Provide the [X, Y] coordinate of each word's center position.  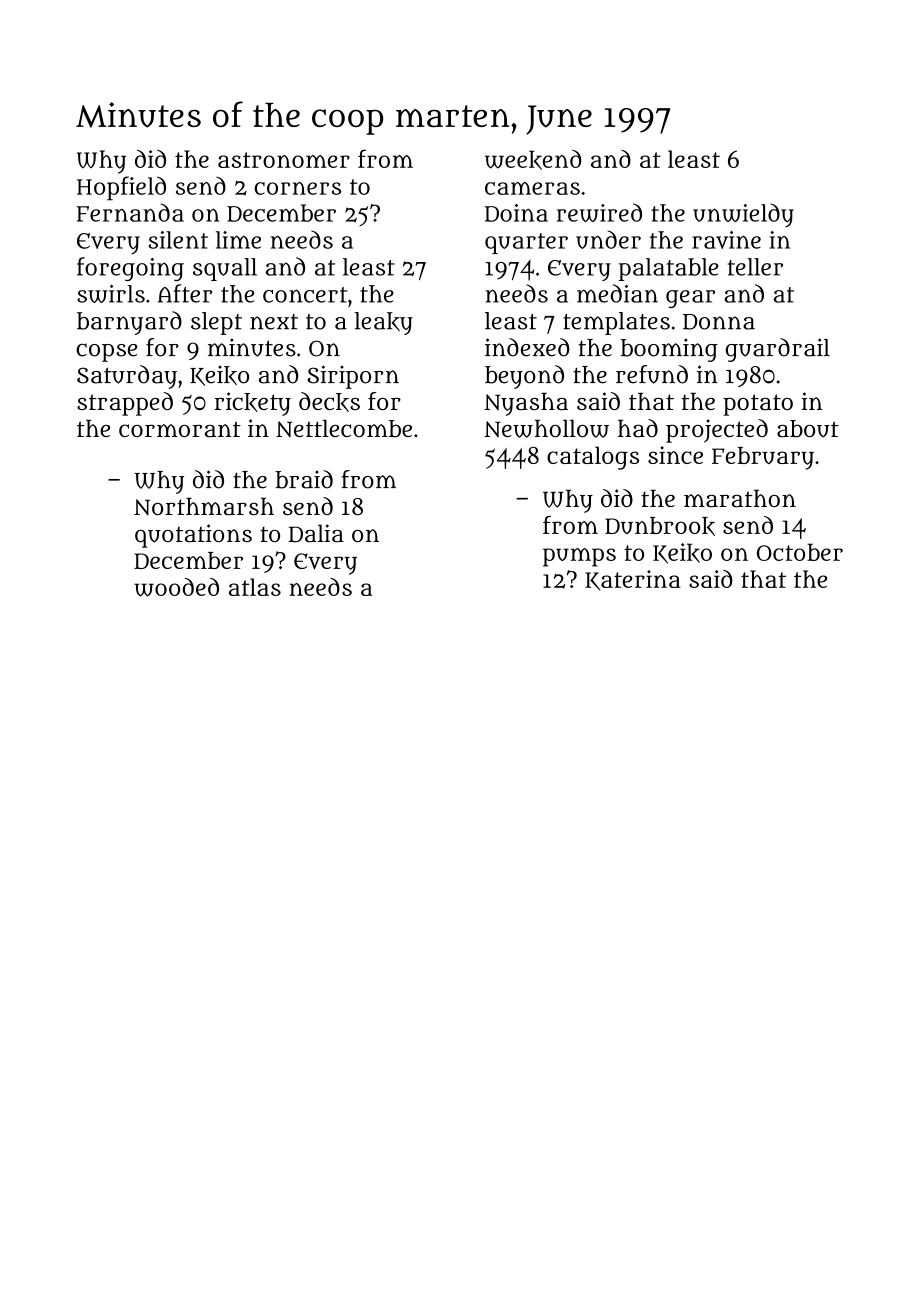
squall [225, 269]
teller [755, 267]
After [185, 293]
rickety [252, 404]
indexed [527, 347]
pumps [579, 557]
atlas [255, 587]
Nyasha [526, 404]
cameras [532, 188]
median [617, 293]
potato [758, 405]
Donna [719, 322]
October [800, 552]
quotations [193, 536]
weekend [533, 160]
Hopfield [121, 188]
